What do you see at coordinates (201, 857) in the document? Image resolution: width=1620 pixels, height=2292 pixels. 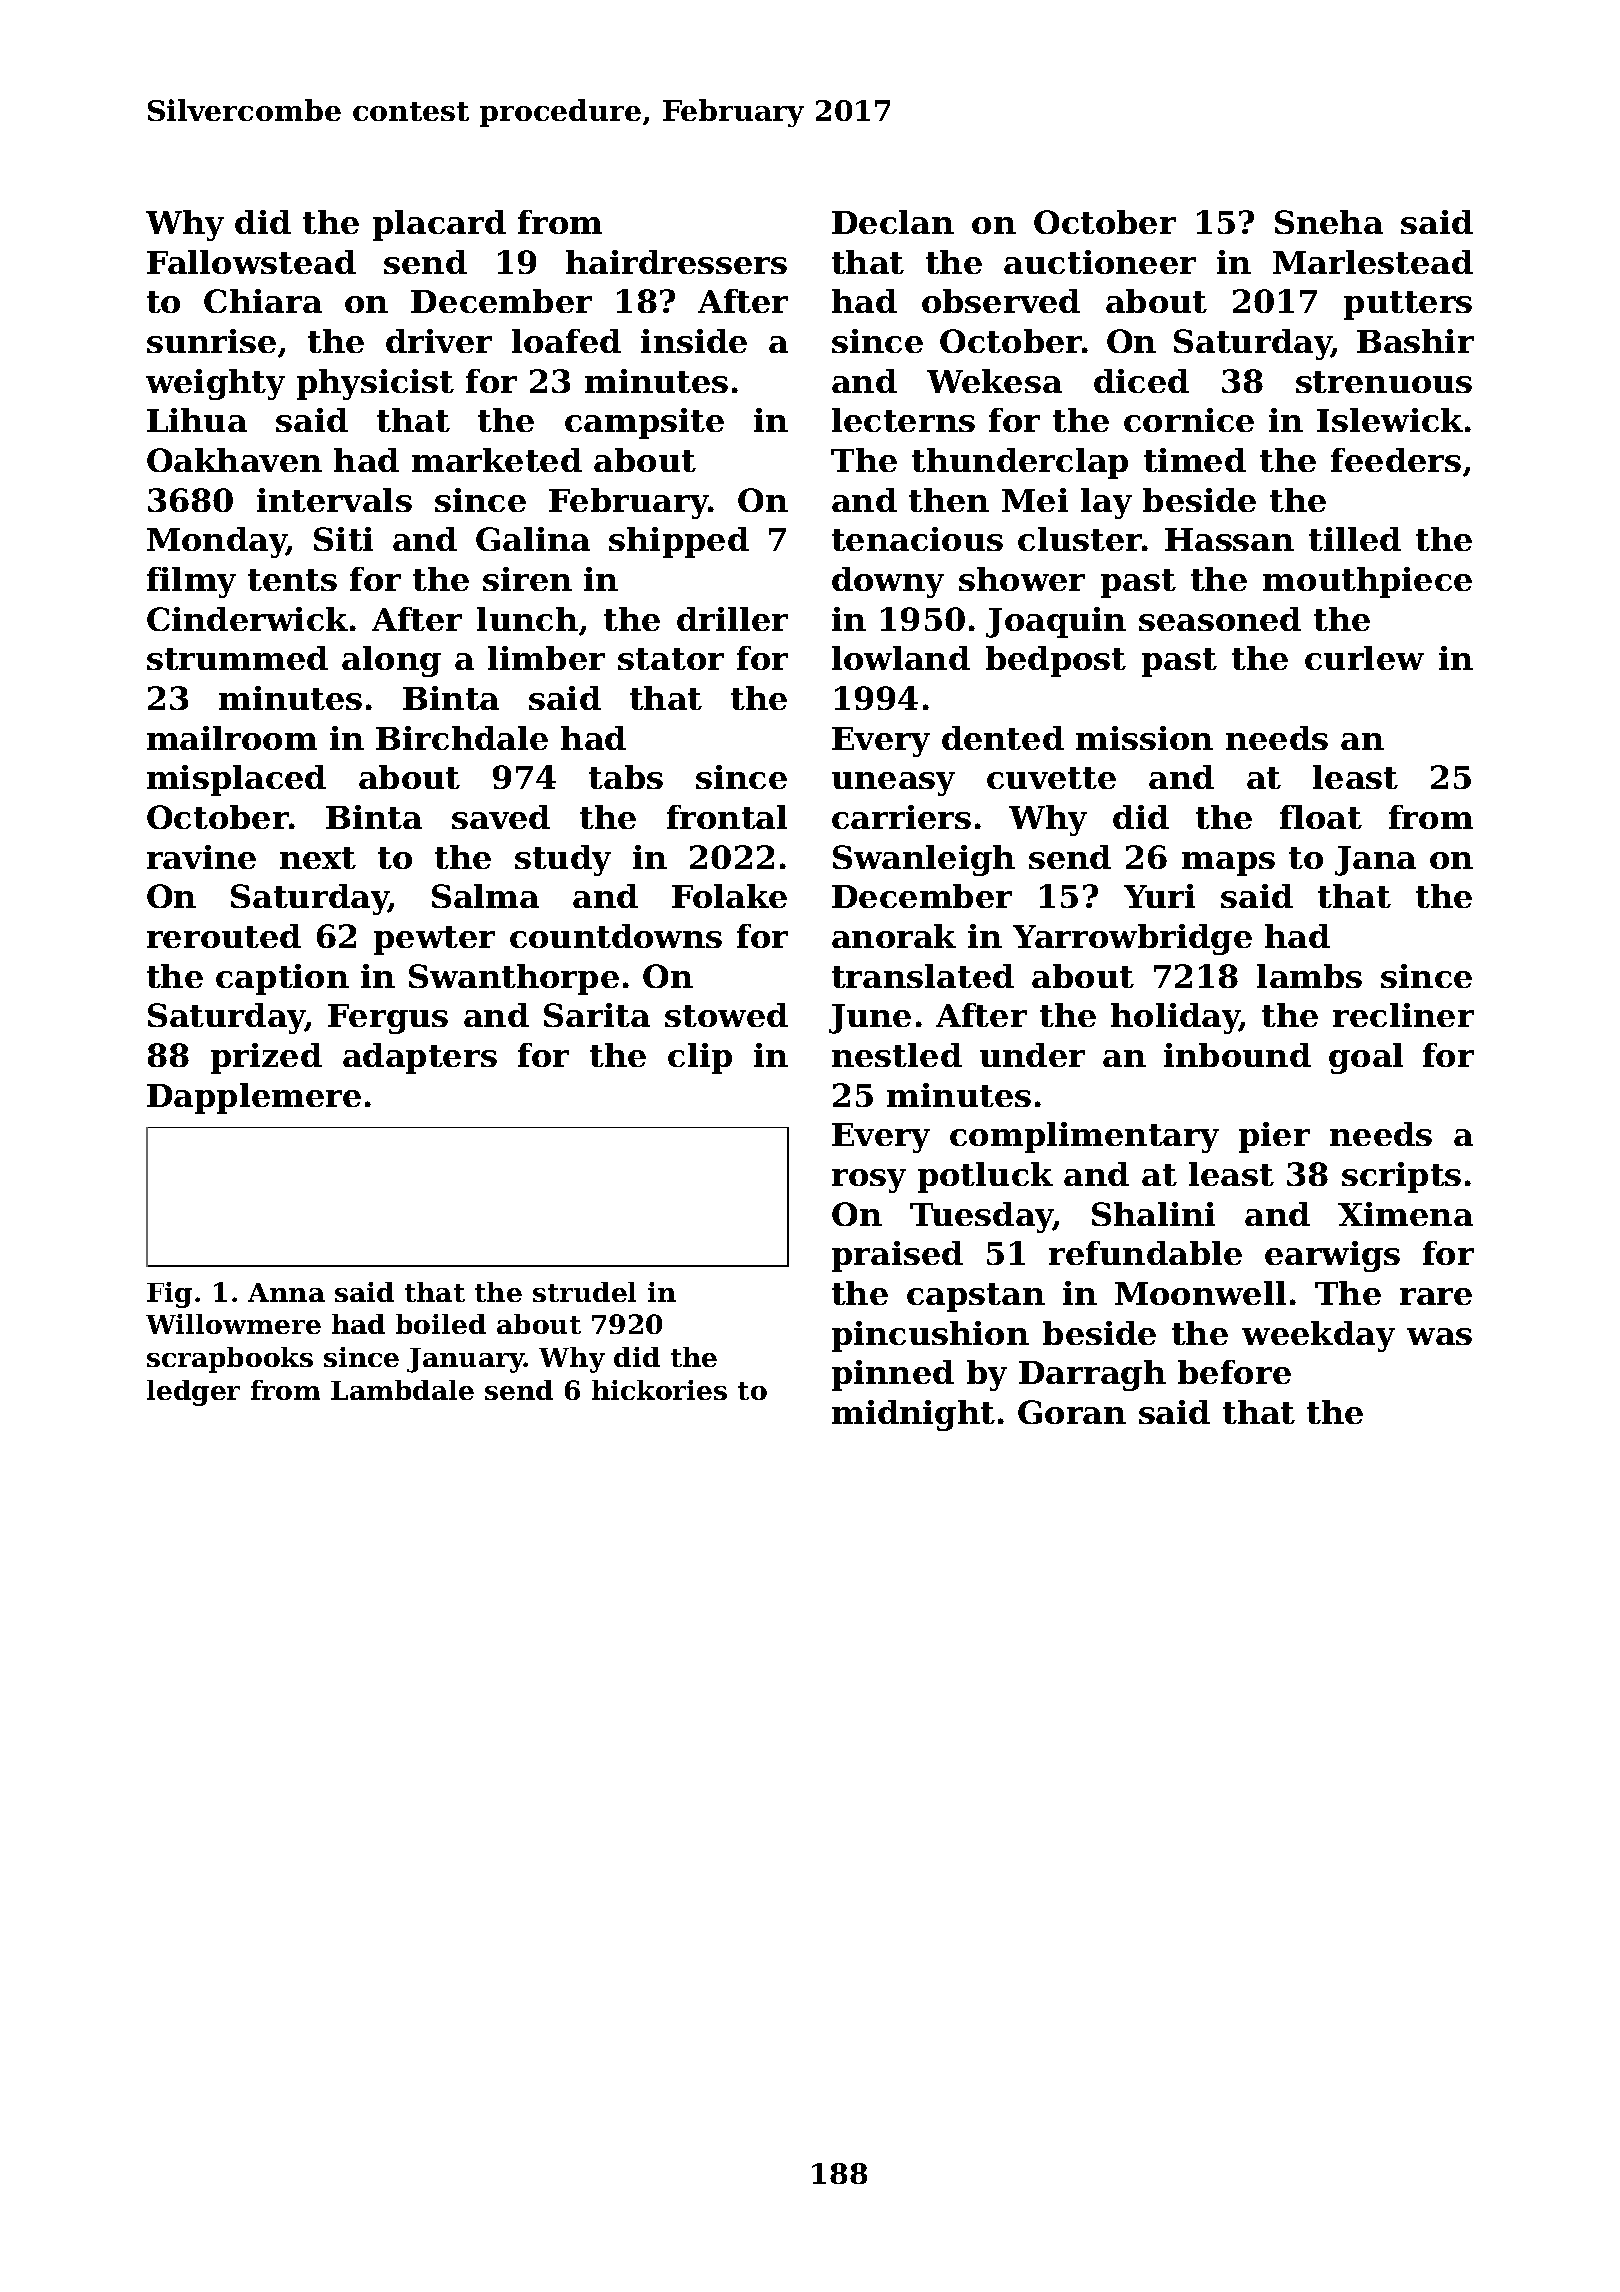 I see `ravine` at bounding box center [201, 857].
